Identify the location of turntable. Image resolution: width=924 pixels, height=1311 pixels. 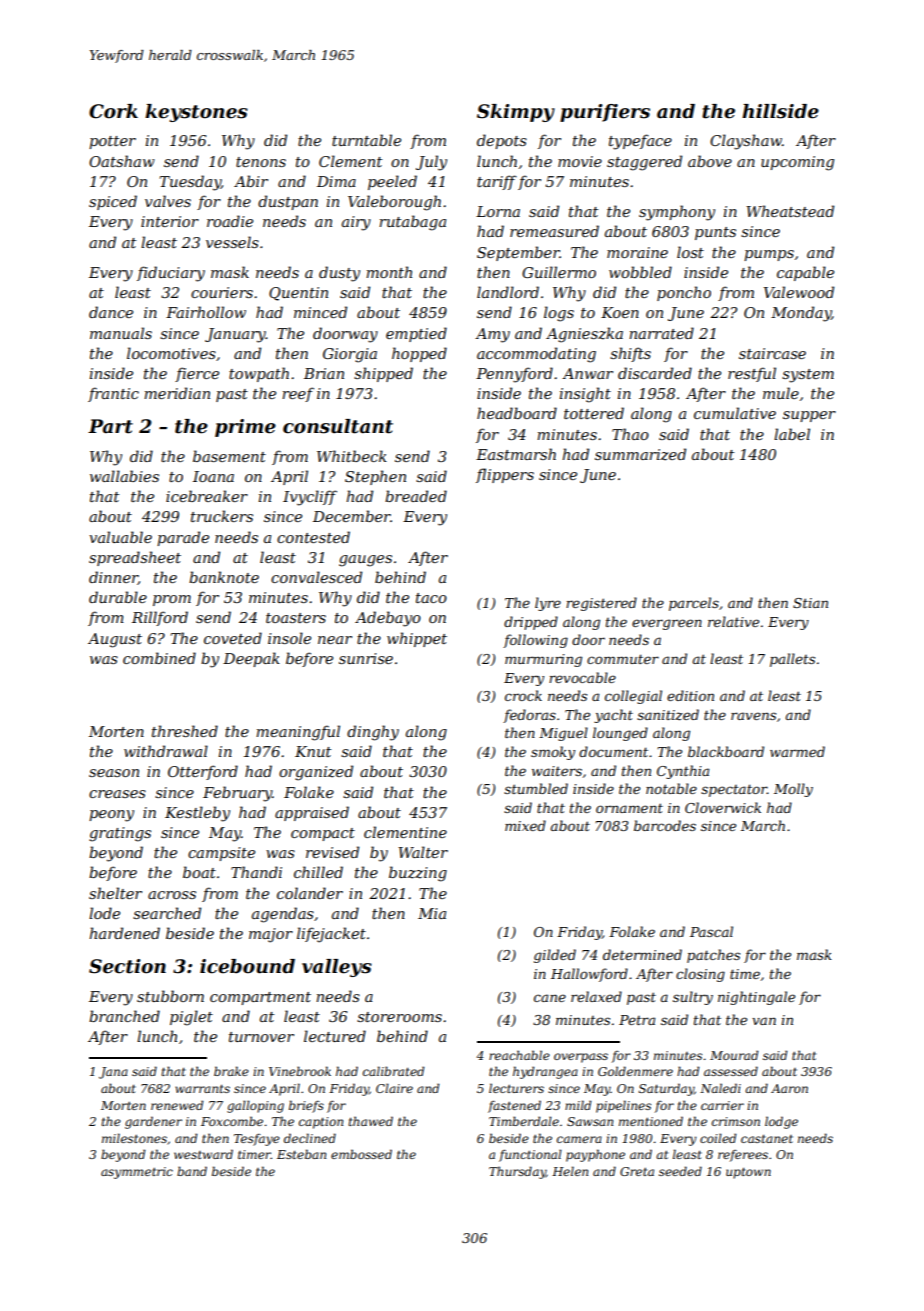
(366, 140).
